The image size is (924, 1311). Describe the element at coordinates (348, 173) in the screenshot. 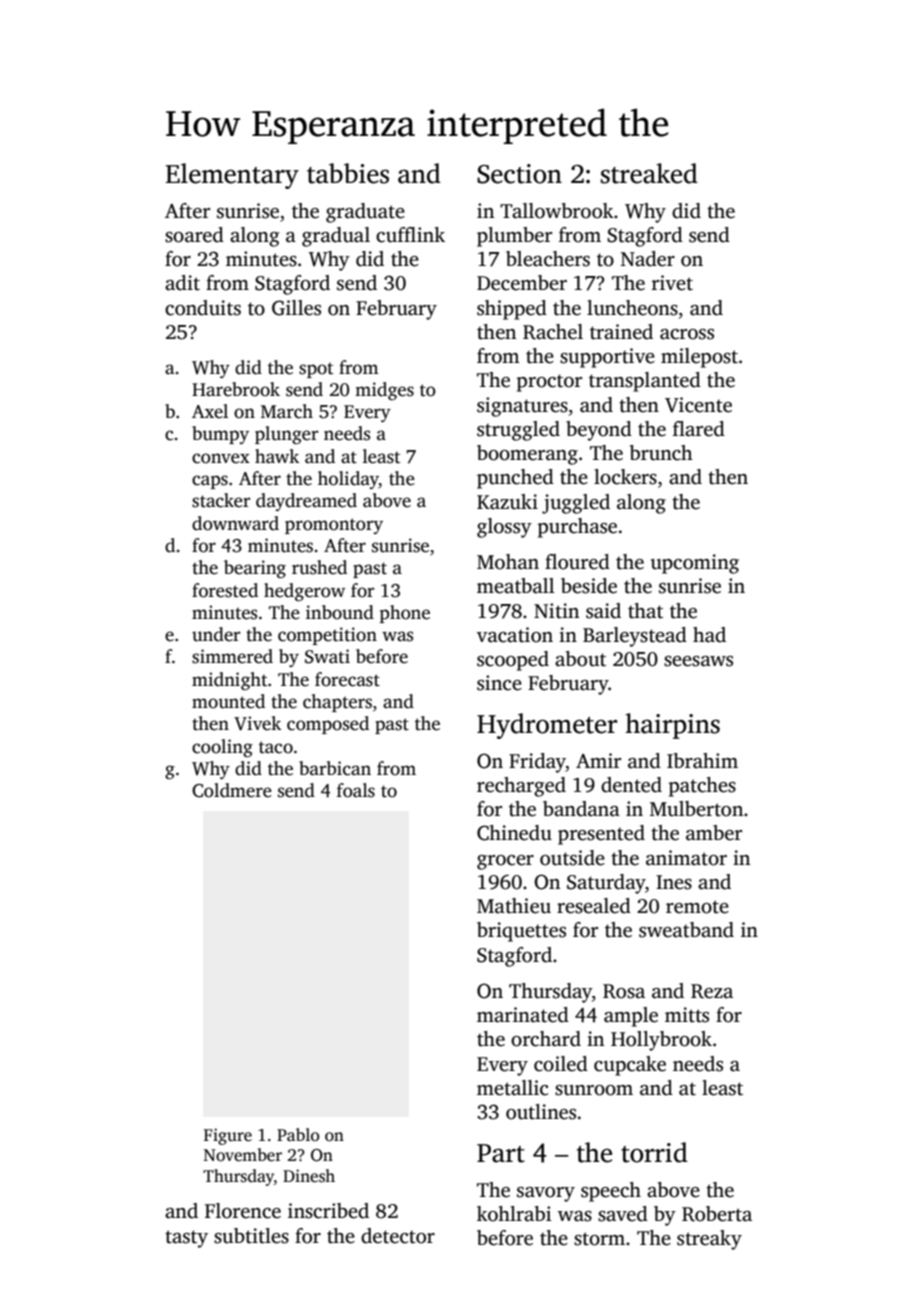

I see `tabbies` at that location.
